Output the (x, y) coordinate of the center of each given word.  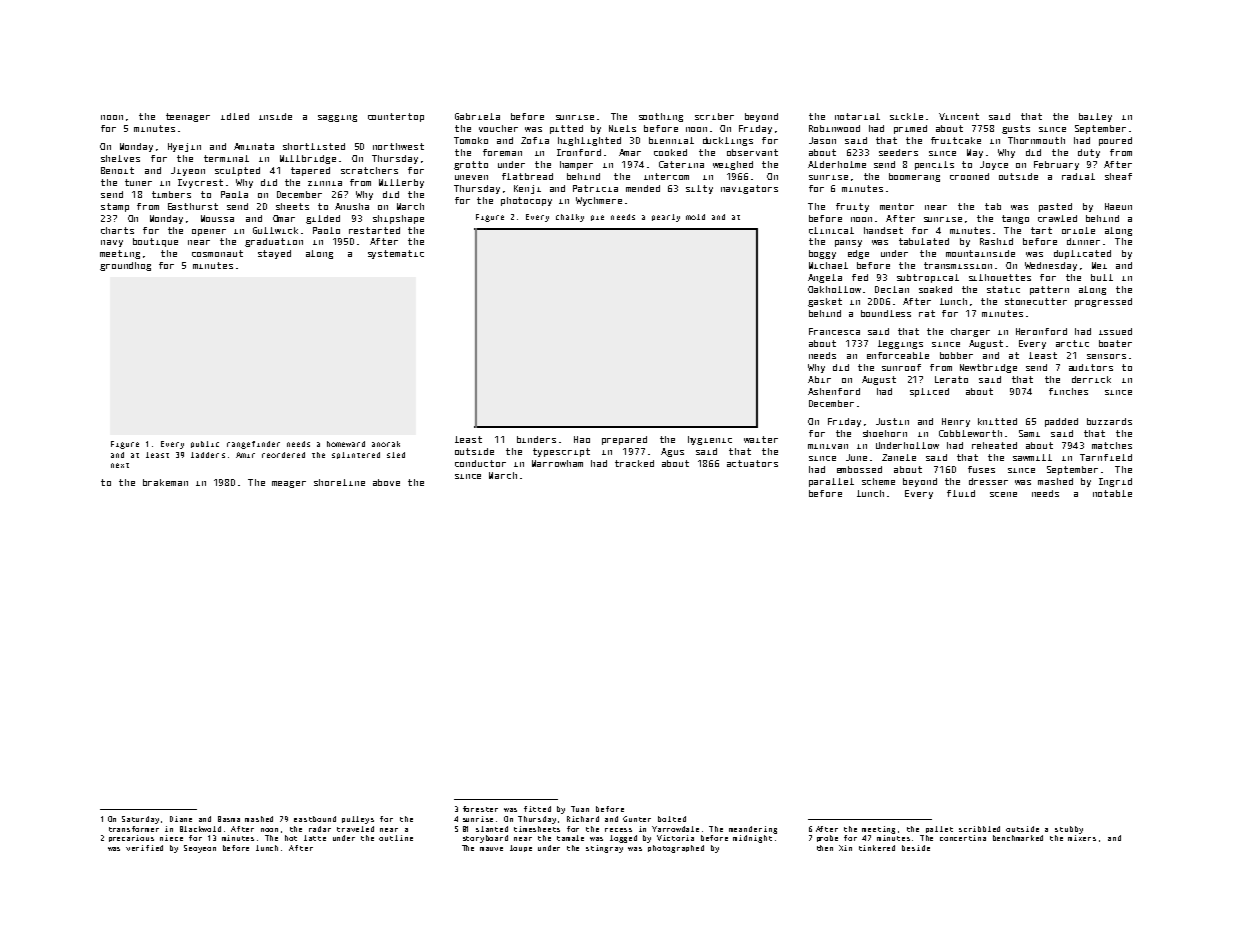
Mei (1099, 265)
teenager (188, 117)
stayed (274, 254)
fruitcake (956, 140)
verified (144, 848)
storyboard (485, 839)
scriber (714, 116)
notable (1112, 493)
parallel (831, 482)
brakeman (165, 482)
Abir (819, 379)
